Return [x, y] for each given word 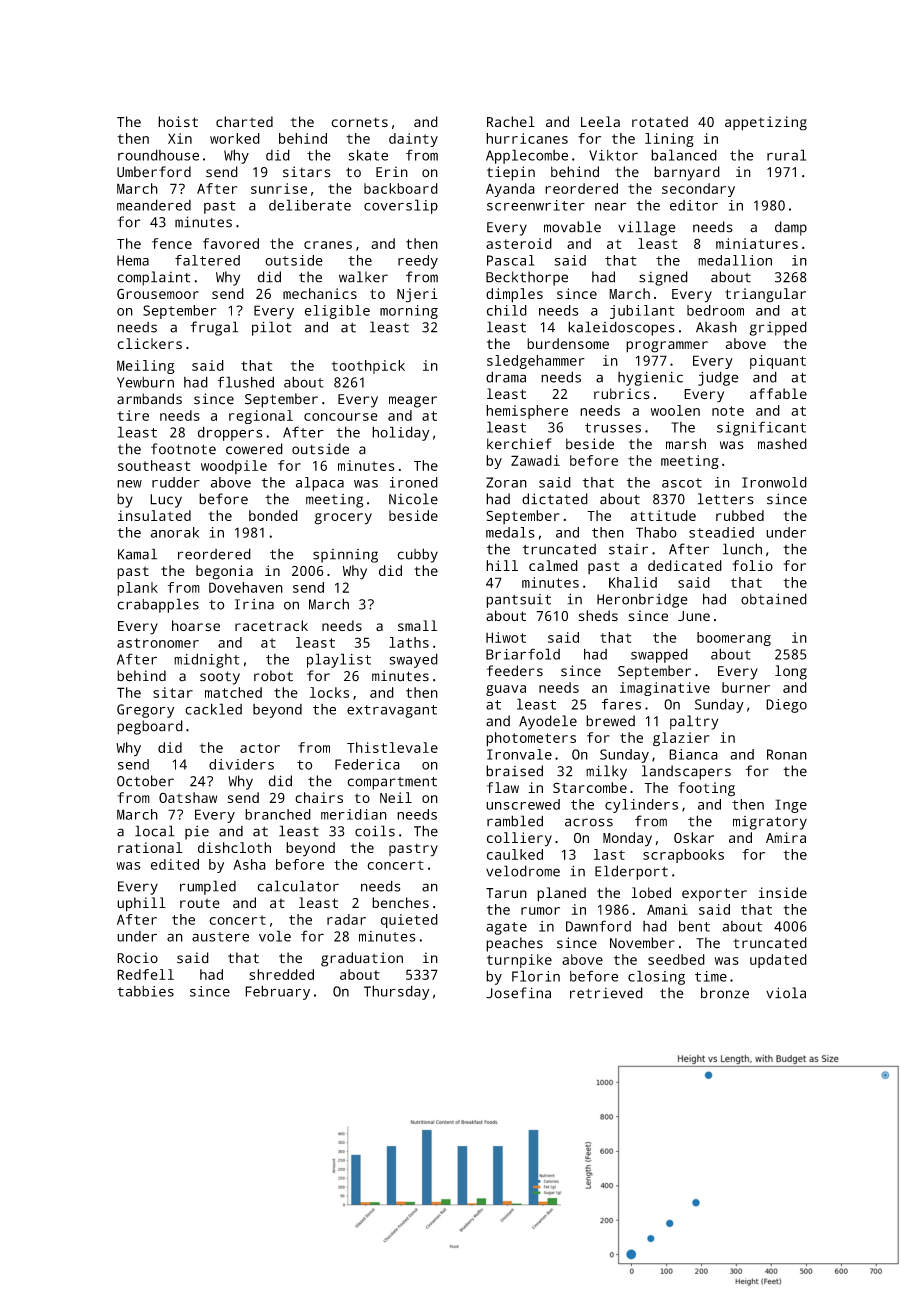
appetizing [766, 123]
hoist [178, 122]
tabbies [145, 991]
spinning [345, 556]
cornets [359, 122]
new [129, 484]
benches [400, 903]
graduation [362, 959]
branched [278, 814]
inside [783, 892]
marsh [686, 444]
